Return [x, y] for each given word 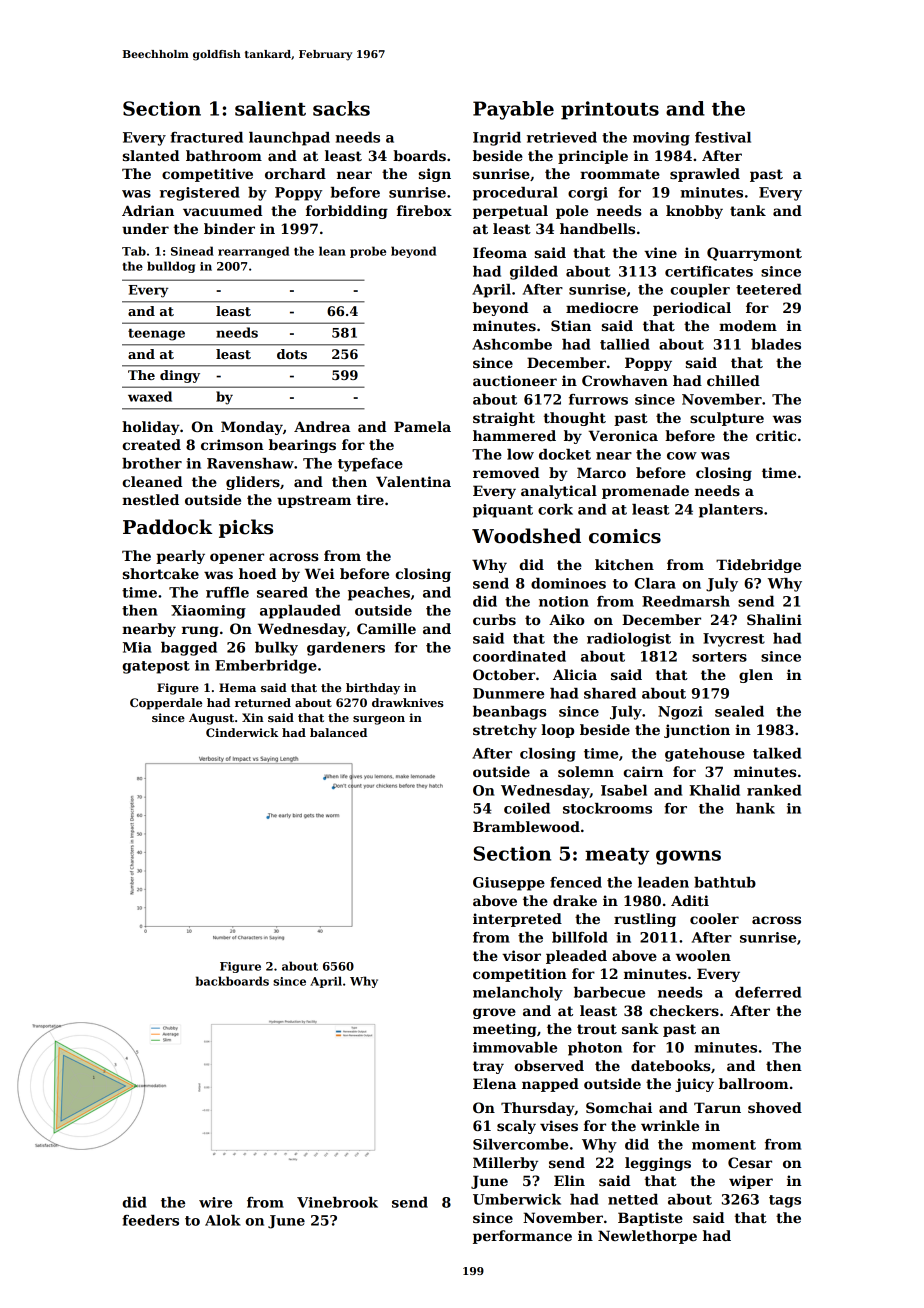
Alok [223, 1220]
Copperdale [166, 704]
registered [200, 194]
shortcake [161, 573]
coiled [527, 808]
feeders [150, 1220]
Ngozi [680, 713]
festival [723, 137]
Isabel [624, 790]
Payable [513, 110]
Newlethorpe [647, 1237]
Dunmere [508, 693]
